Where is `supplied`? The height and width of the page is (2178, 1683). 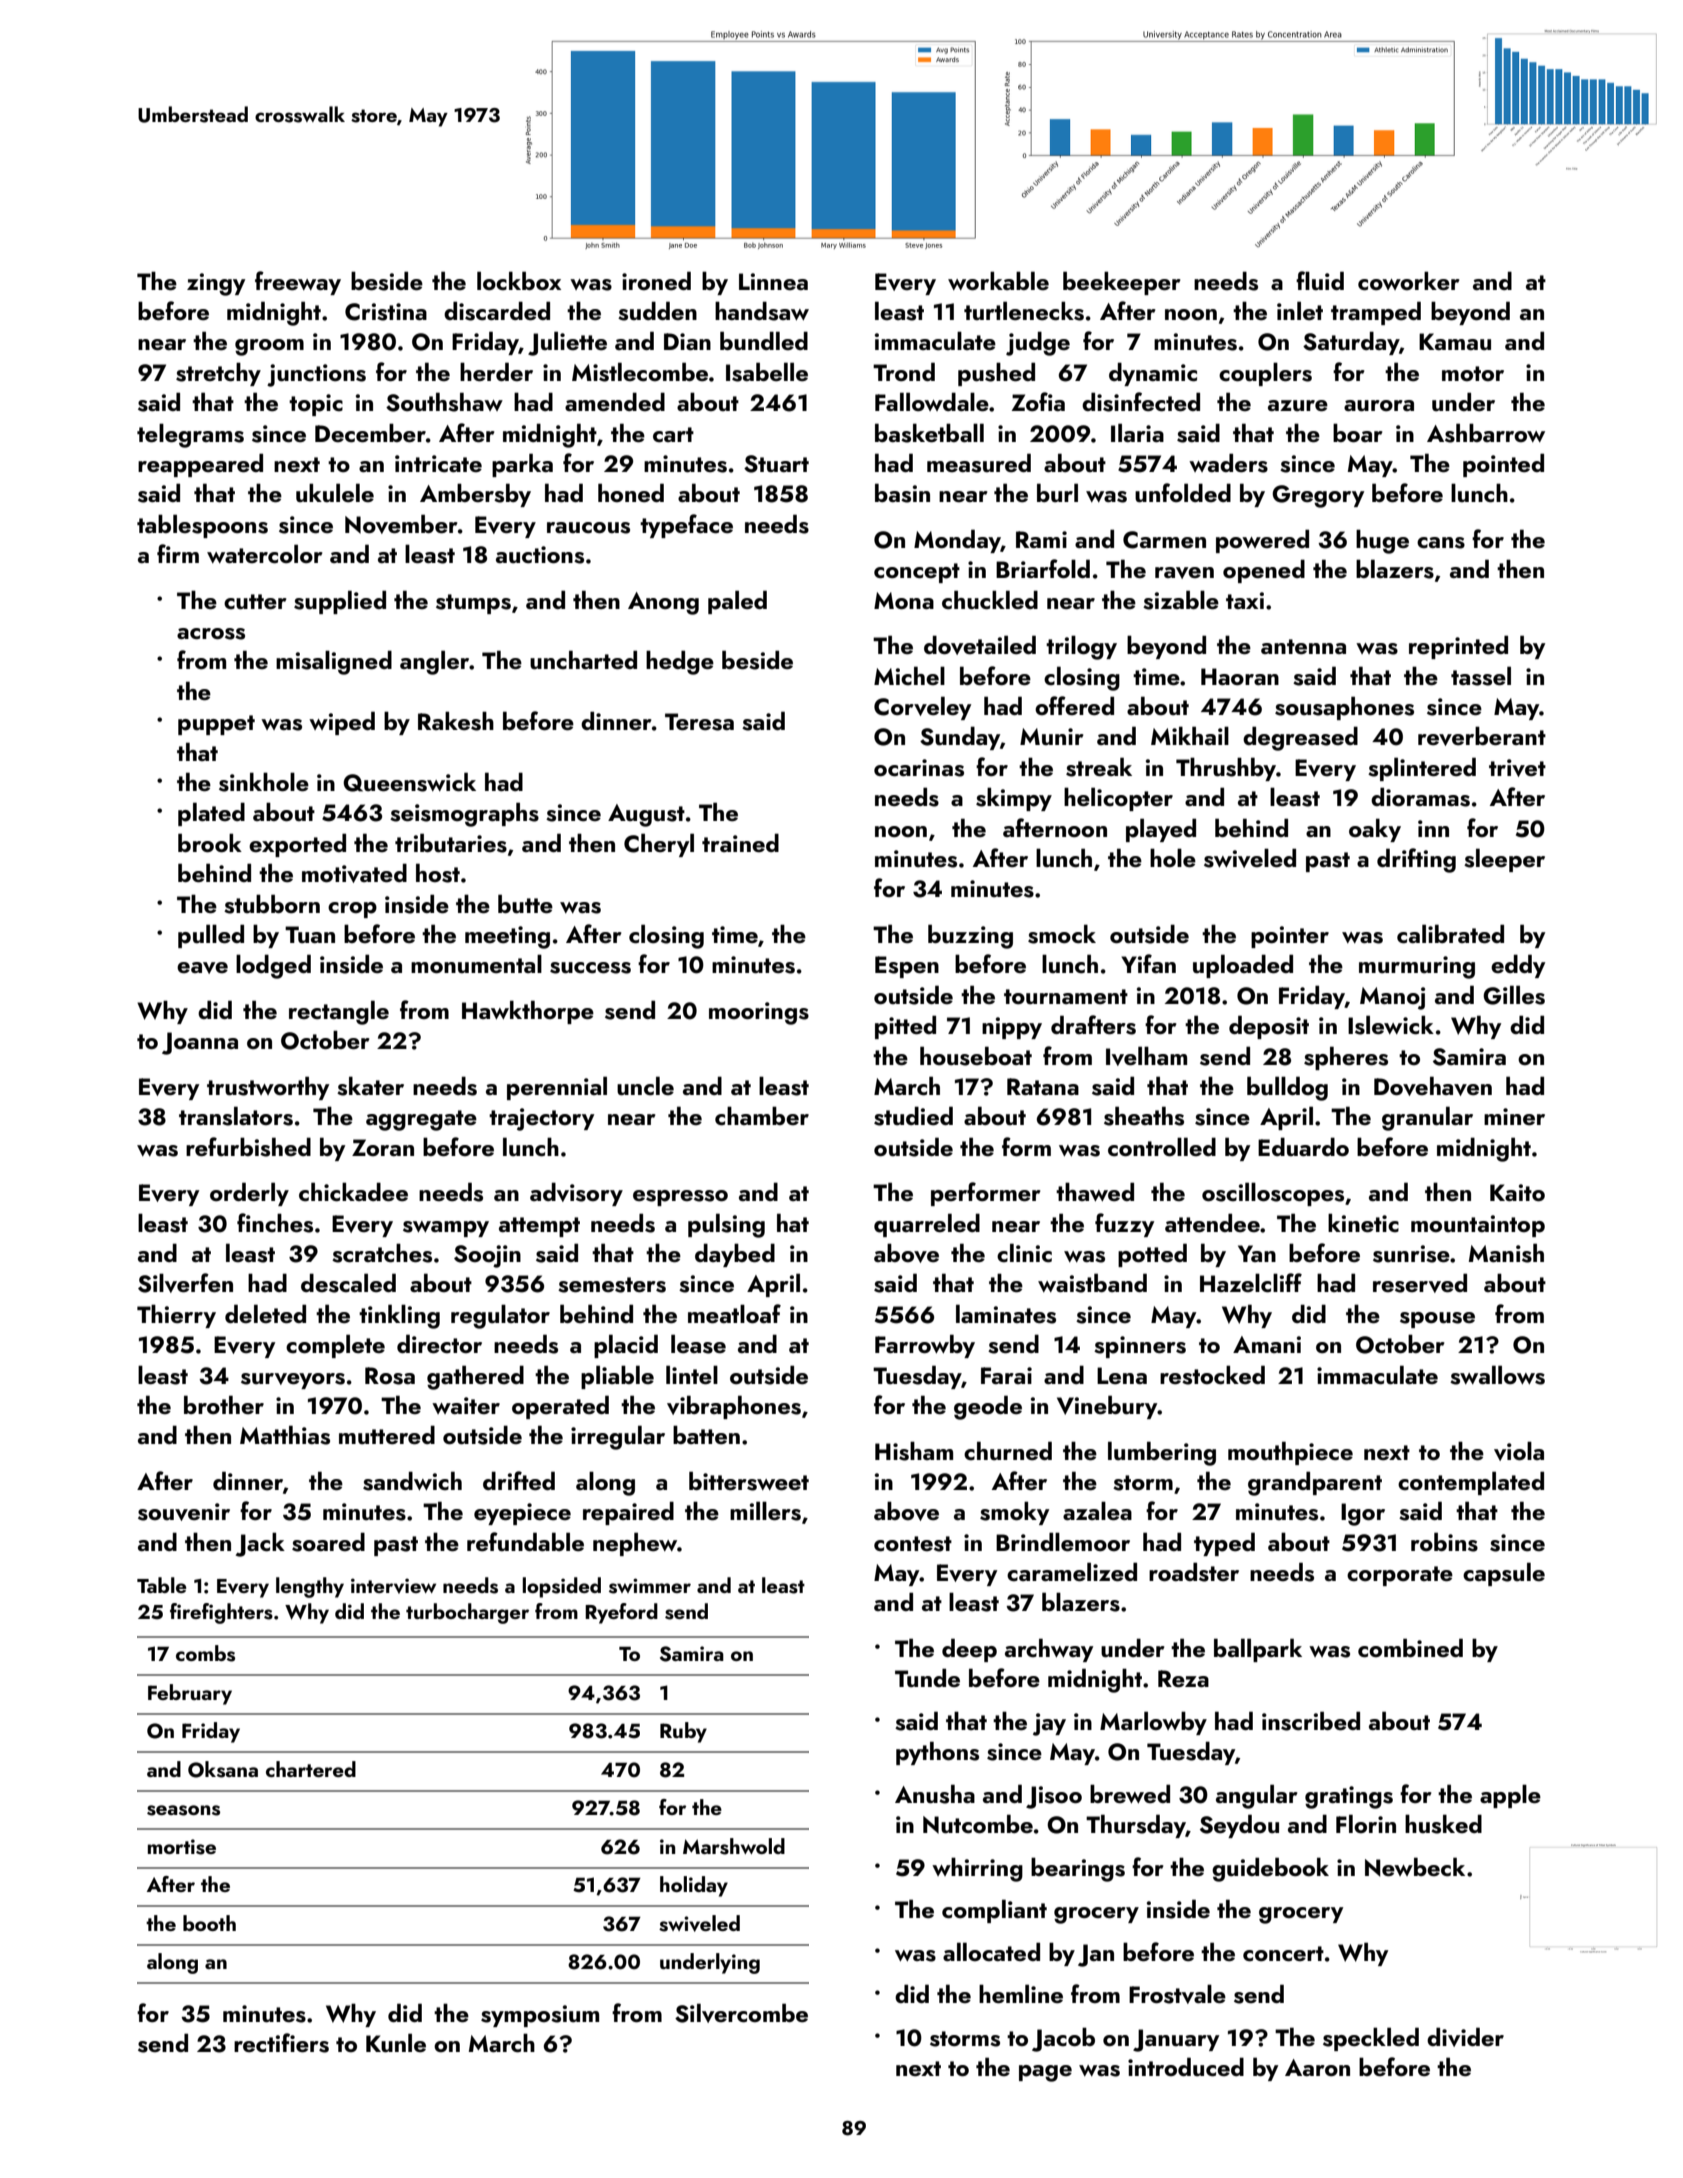 supplied is located at coordinates (340, 602).
